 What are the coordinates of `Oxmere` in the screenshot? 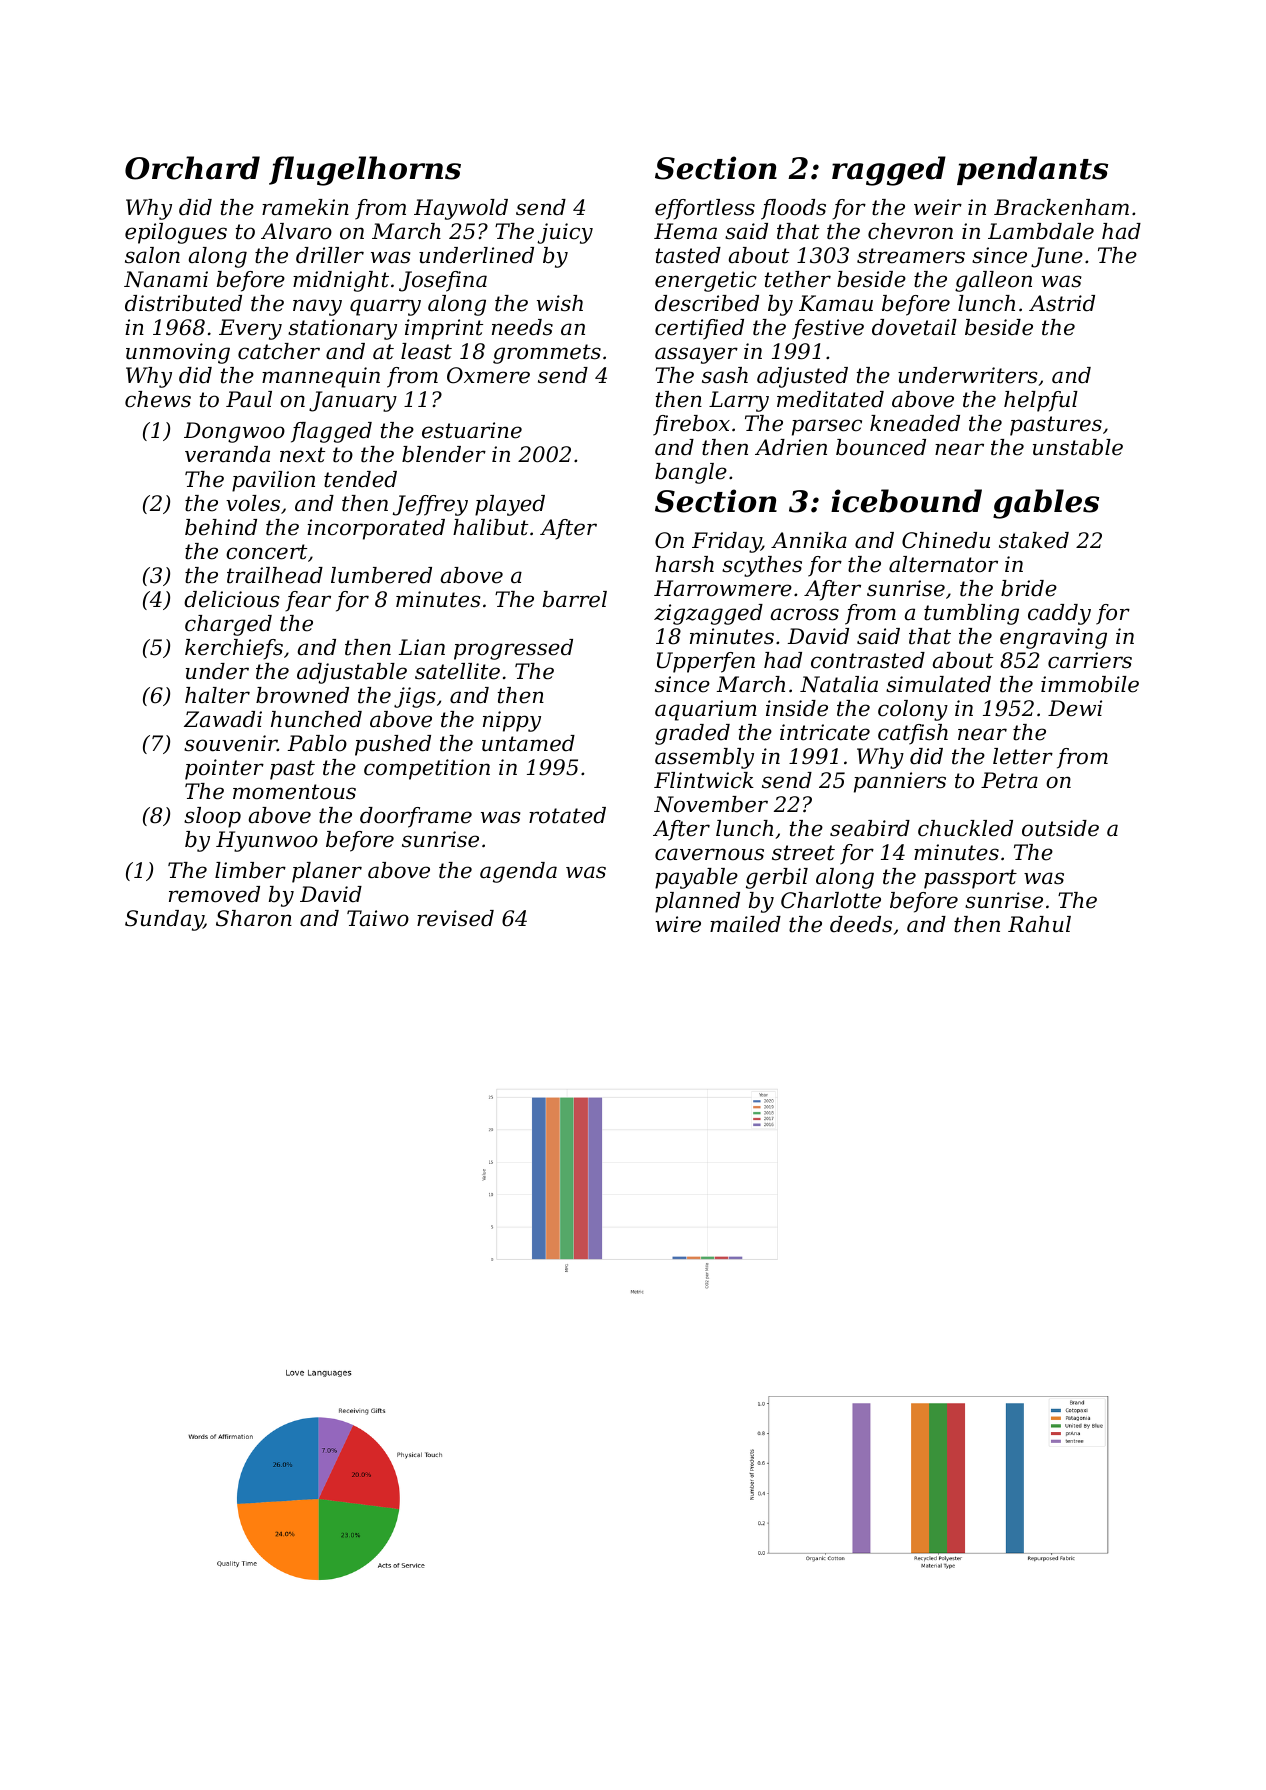 It's located at (488, 375).
